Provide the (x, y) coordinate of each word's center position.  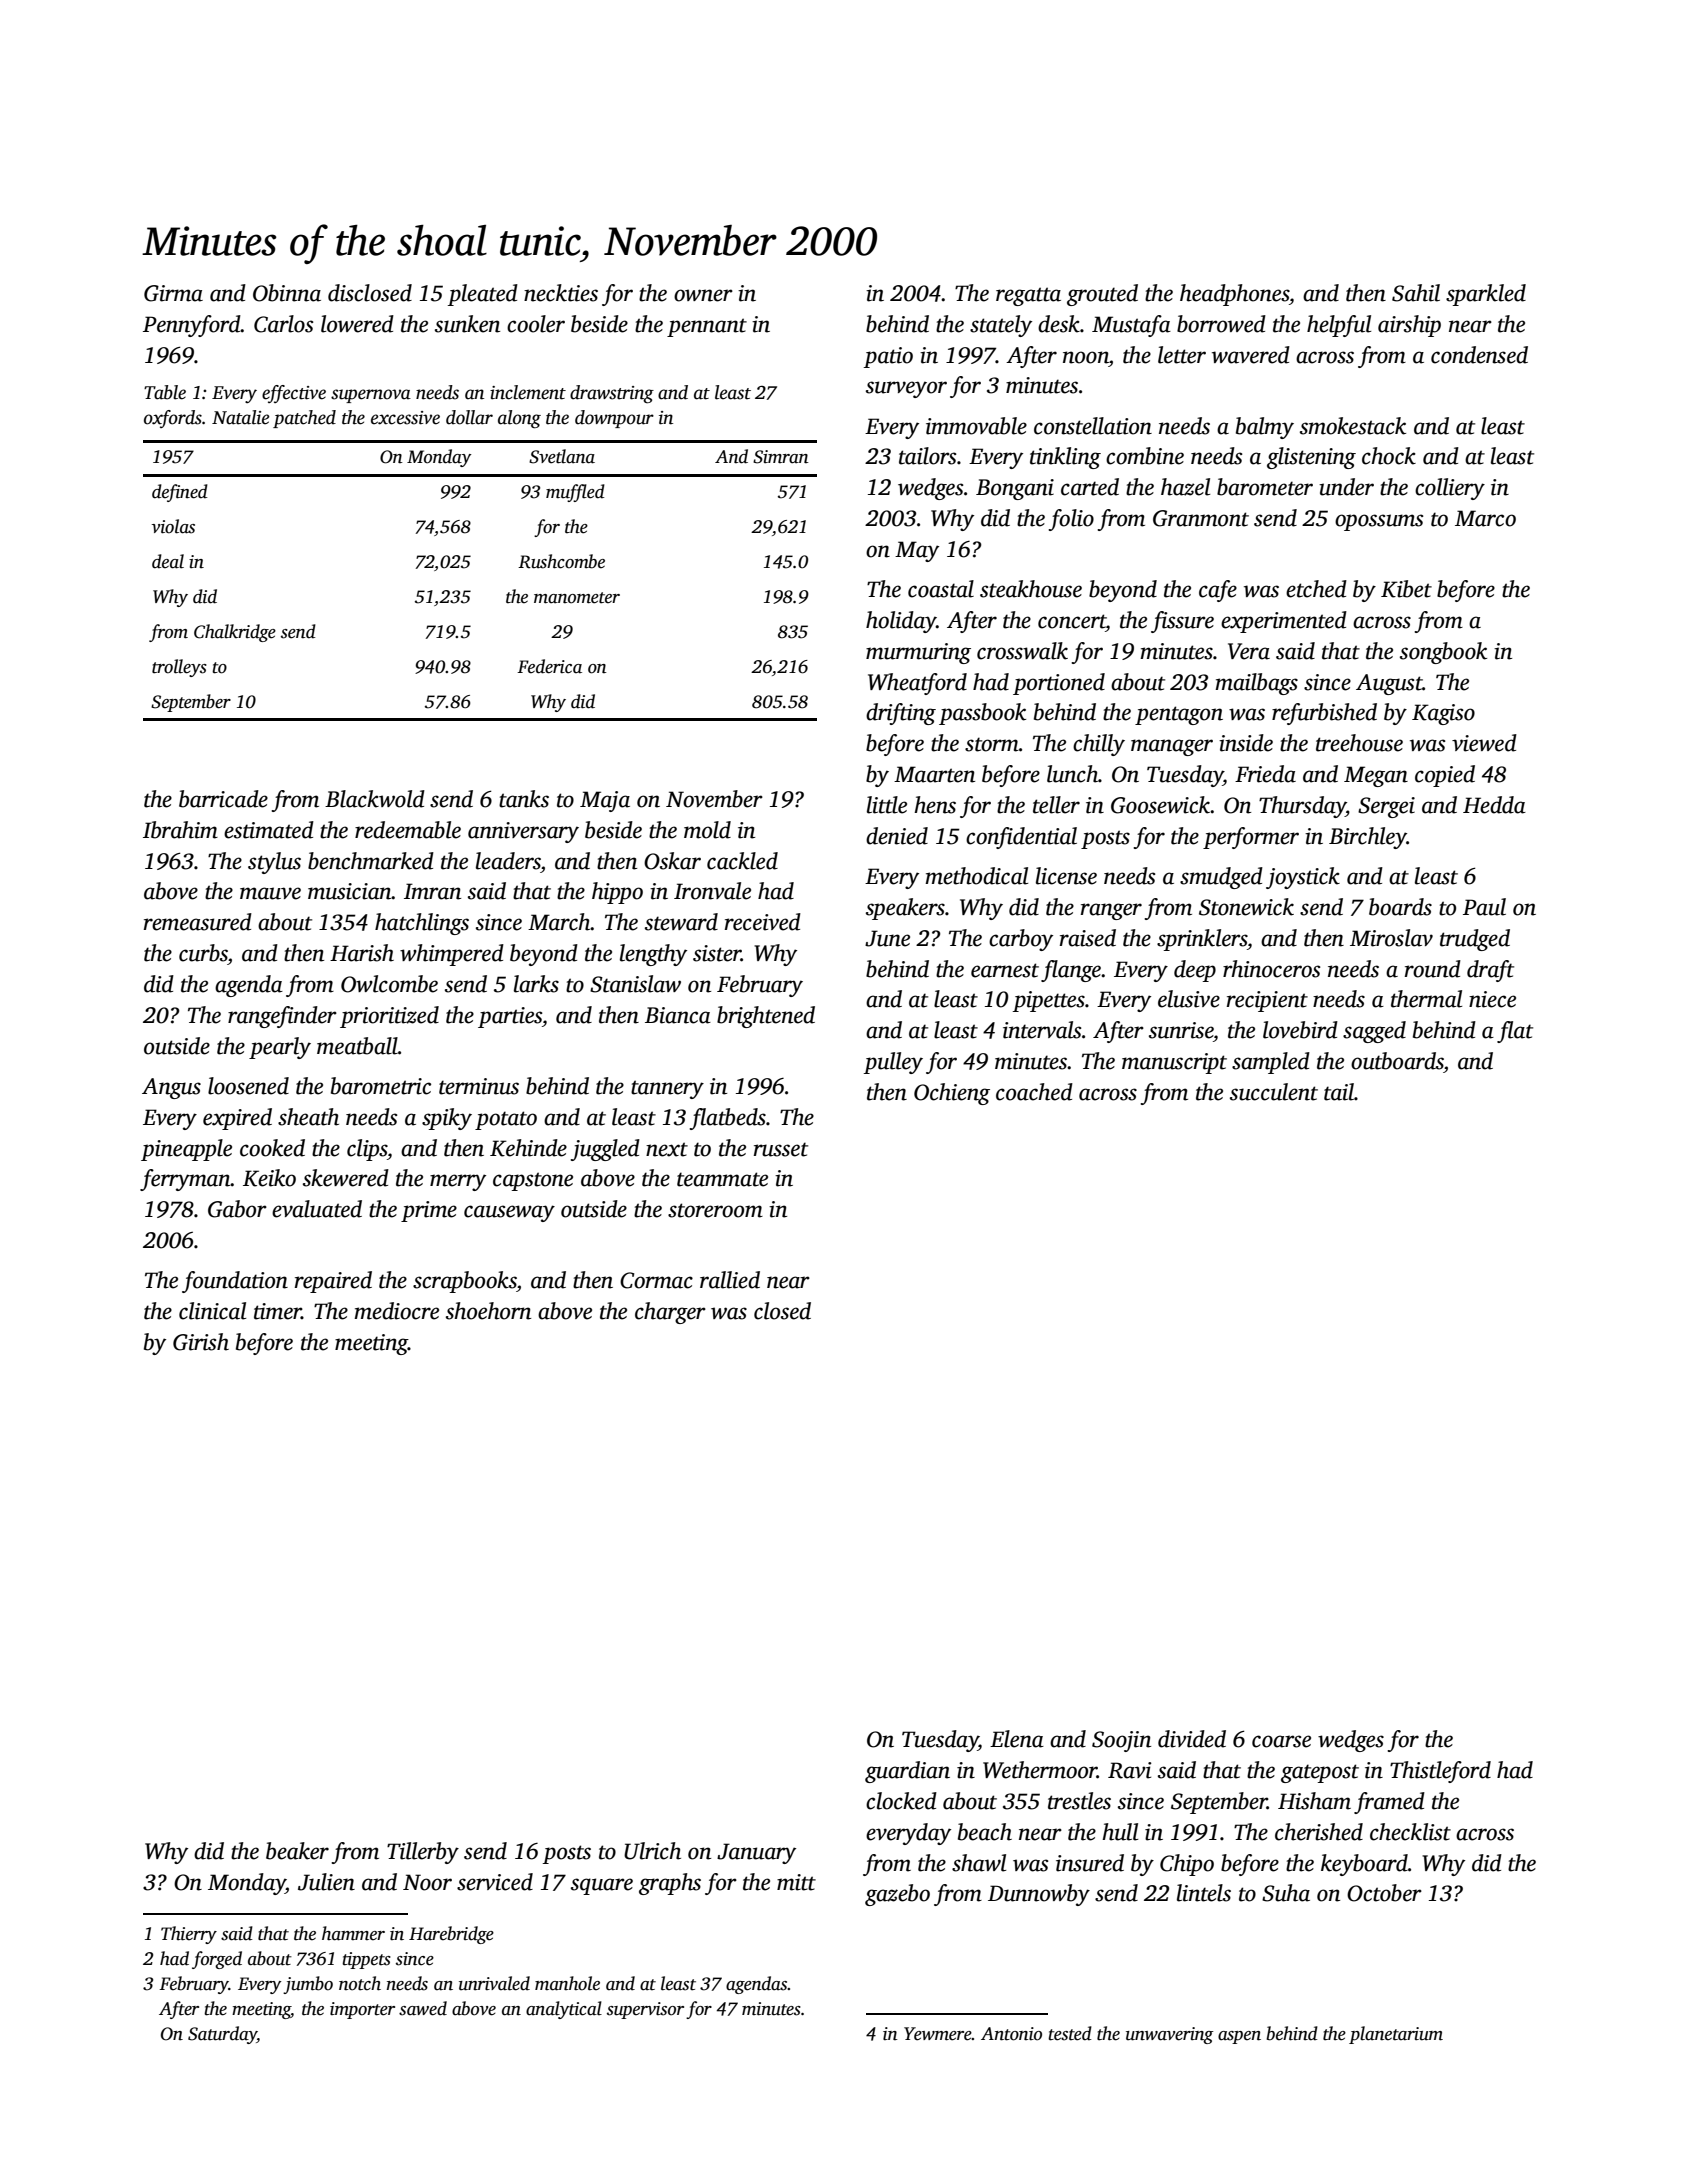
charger (670, 1313)
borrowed (1221, 324)
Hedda (1494, 805)
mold (707, 830)
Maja (605, 801)
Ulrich (652, 1851)
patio (888, 357)
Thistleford (1440, 1772)
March (559, 922)
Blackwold (375, 799)
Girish (201, 1342)
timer (278, 1311)
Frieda (1265, 774)
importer (362, 2010)
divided (1192, 1739)
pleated (483, 295)
